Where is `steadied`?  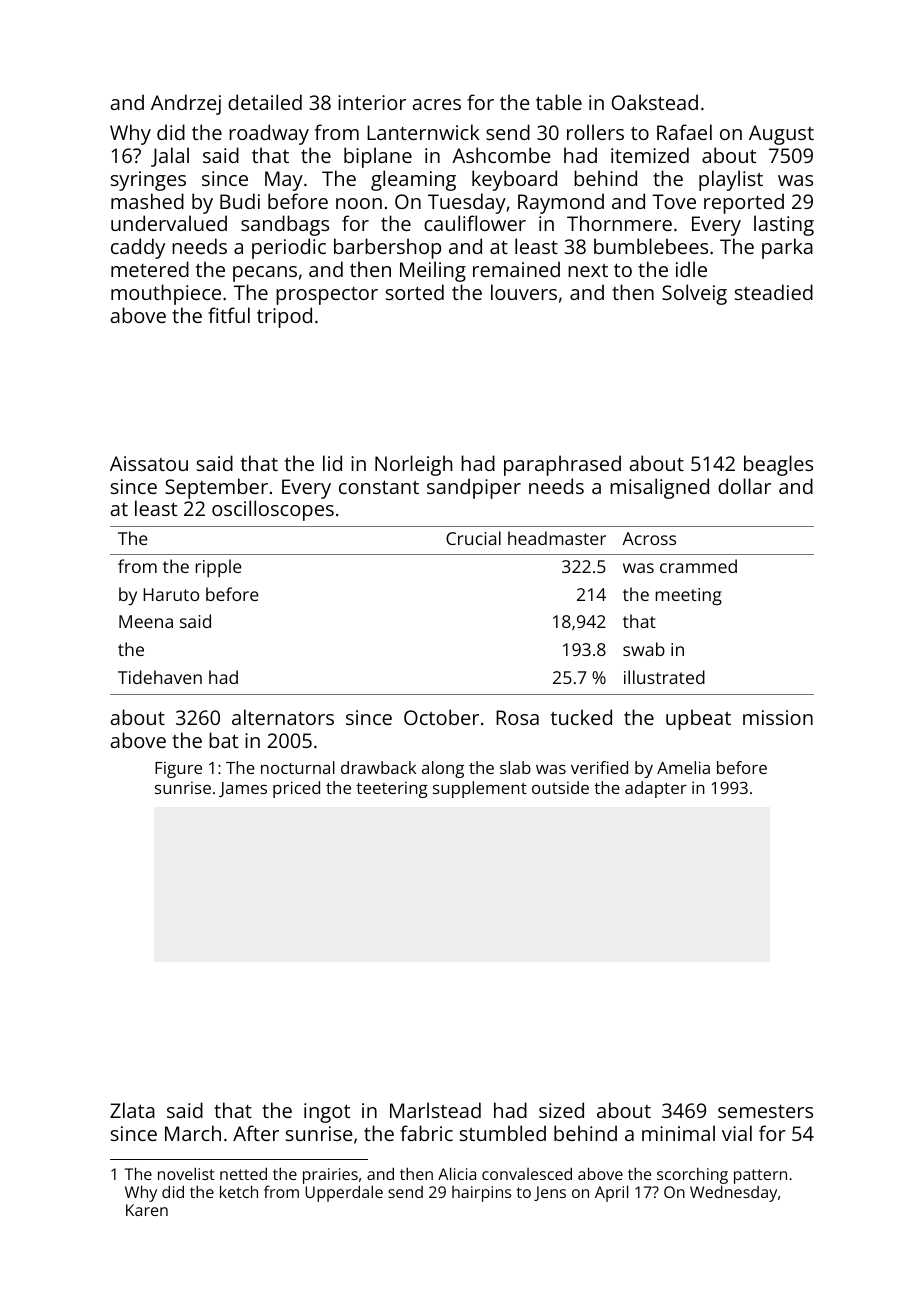
steadied is located at coordinates (774, 292).
